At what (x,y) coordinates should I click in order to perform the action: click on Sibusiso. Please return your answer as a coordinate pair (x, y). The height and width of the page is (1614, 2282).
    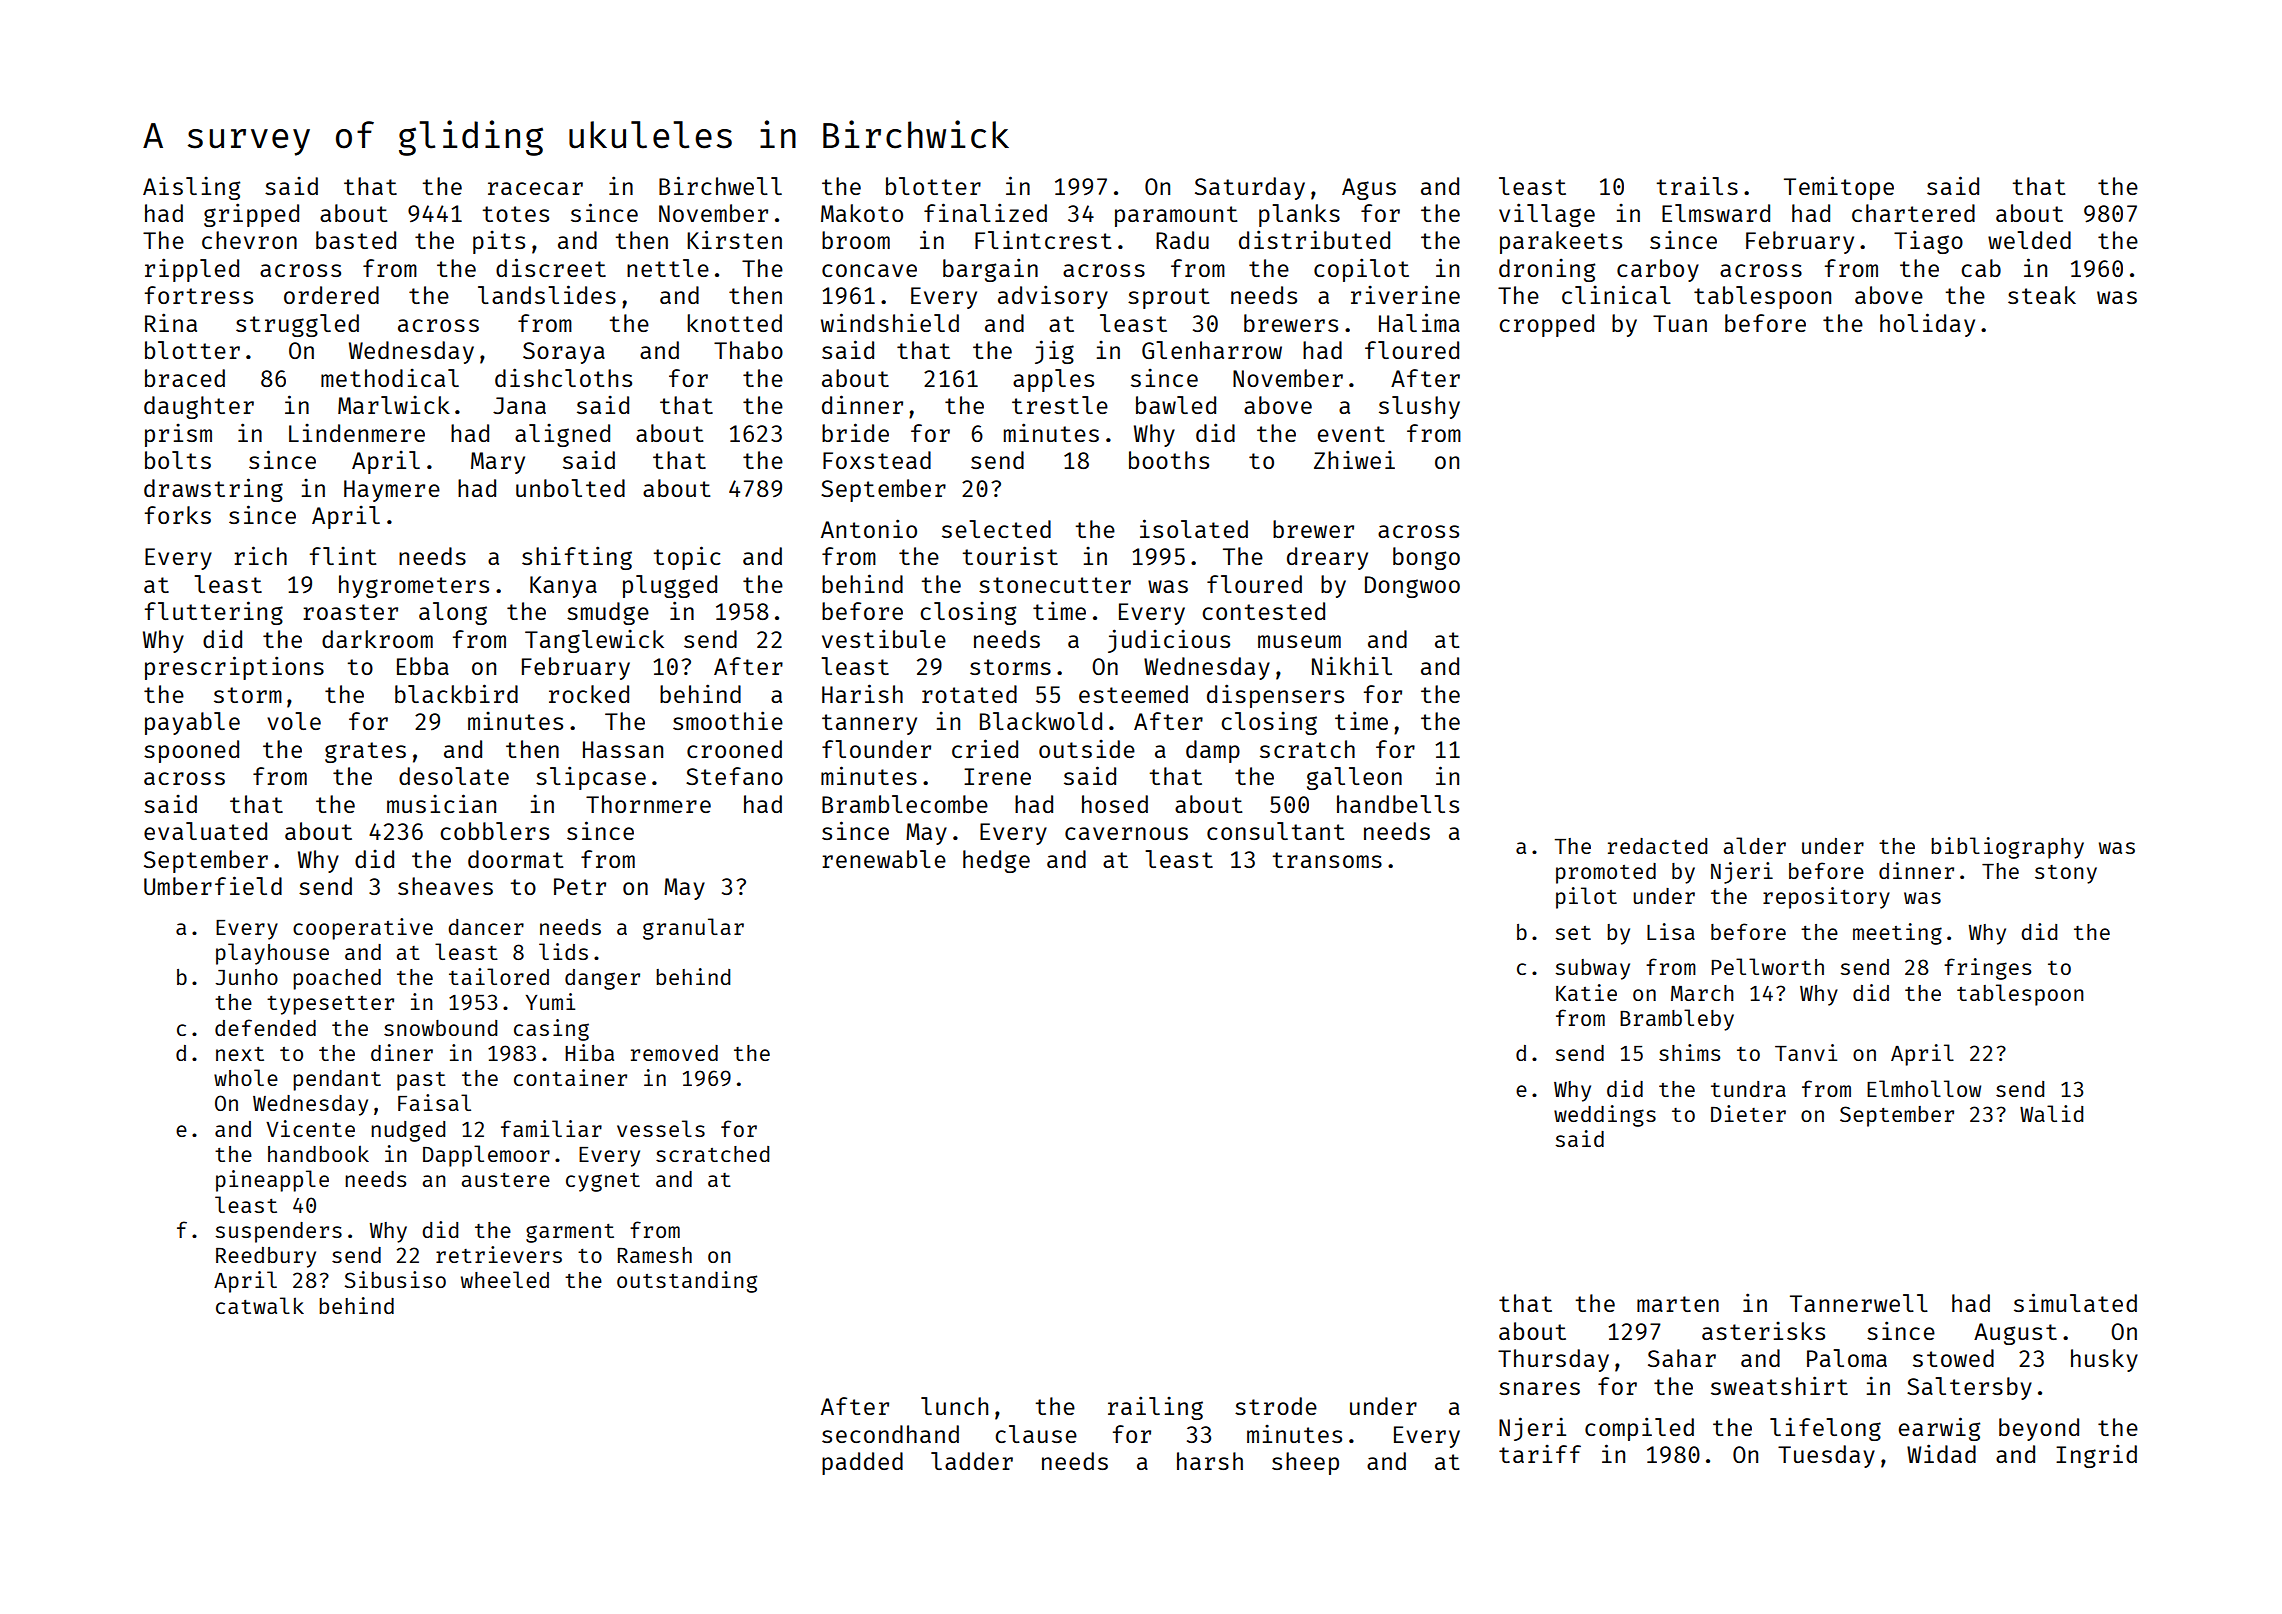
    Looking at the image, I should click on (395, 1279).
